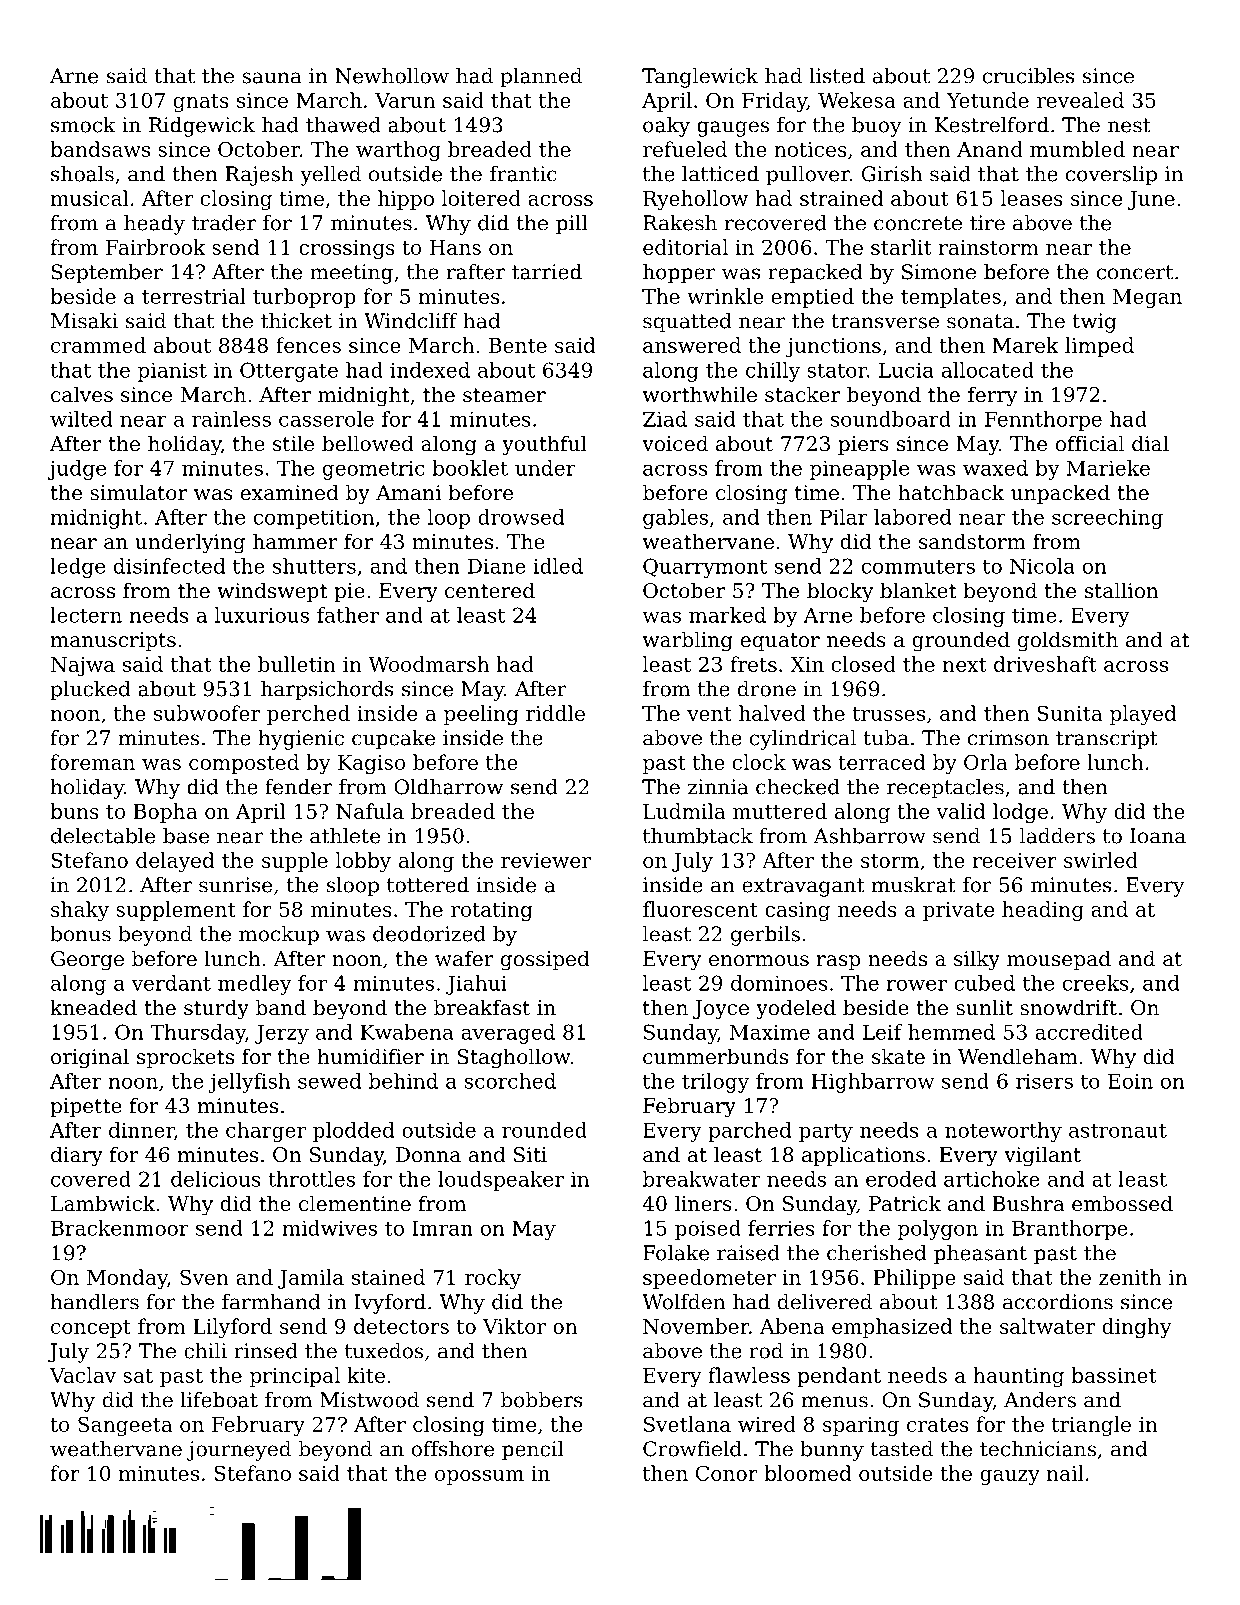  I want to click on coverslip, so click(1111, 176).
